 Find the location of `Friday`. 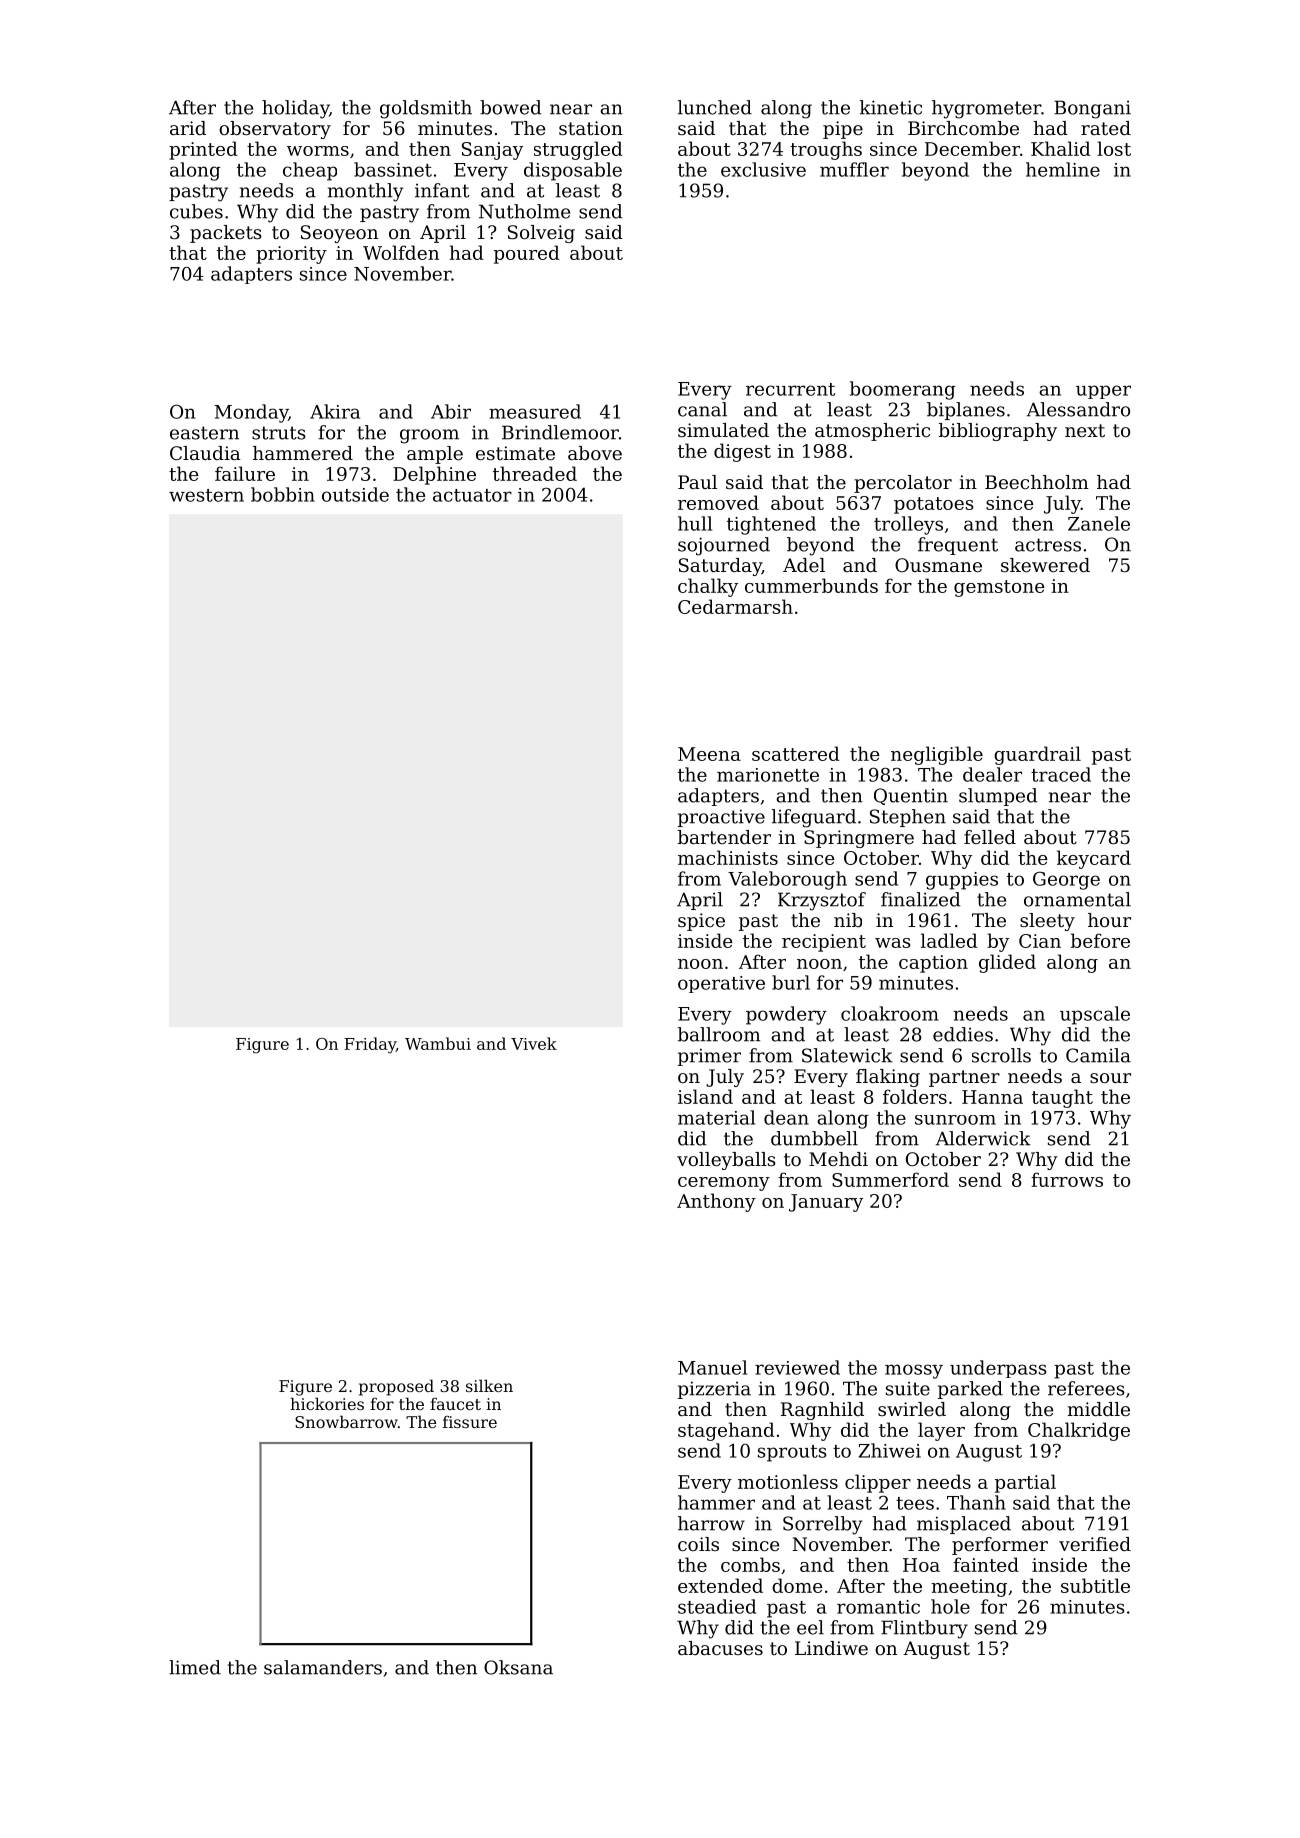

Friday is located at coordinates (370, 1045).
